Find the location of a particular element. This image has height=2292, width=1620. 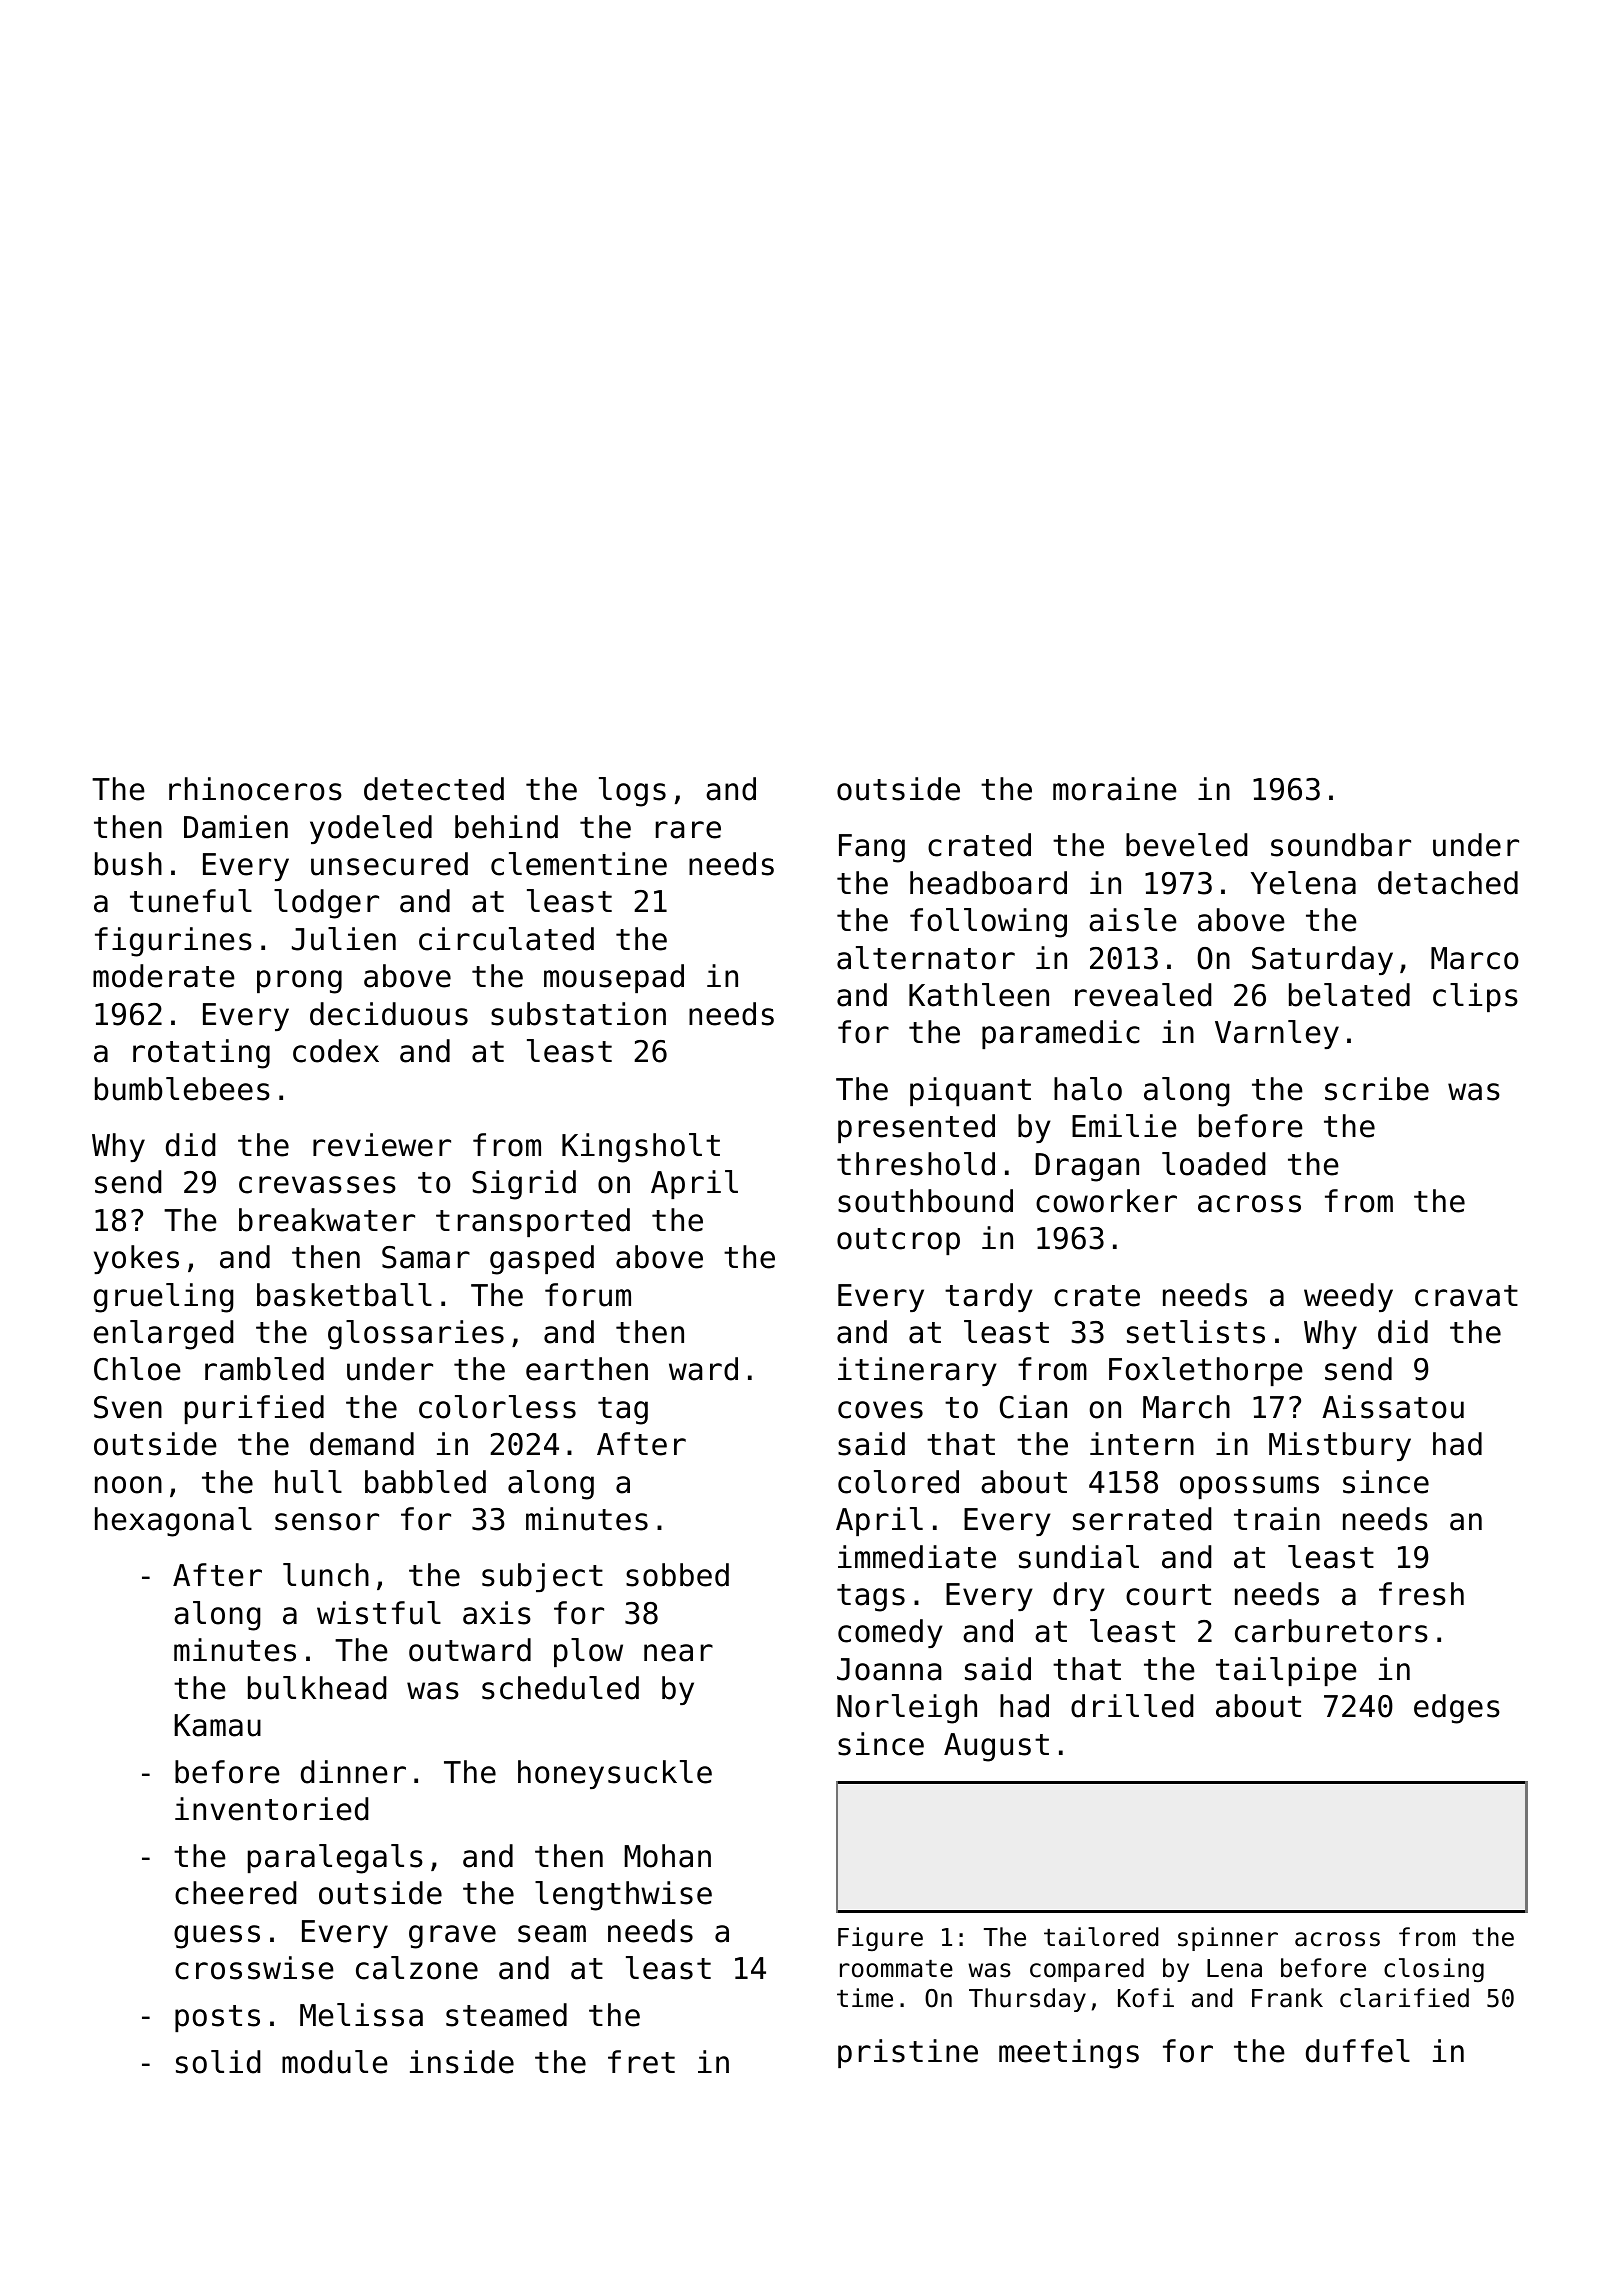

dry is located at coordinates (1079, 1596).
